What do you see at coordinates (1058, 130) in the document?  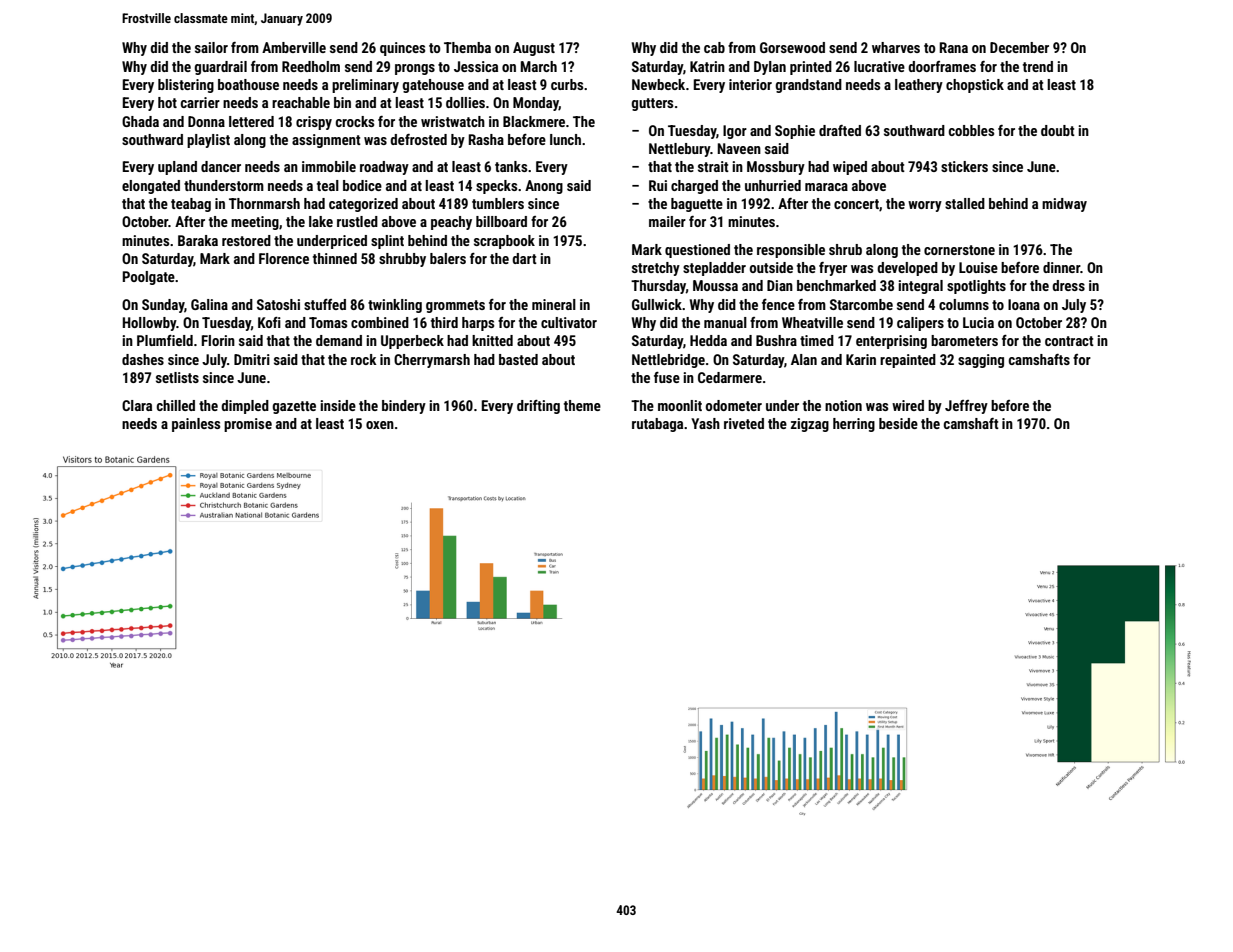 I see `doubt` at bounding box center [1058, 130].
